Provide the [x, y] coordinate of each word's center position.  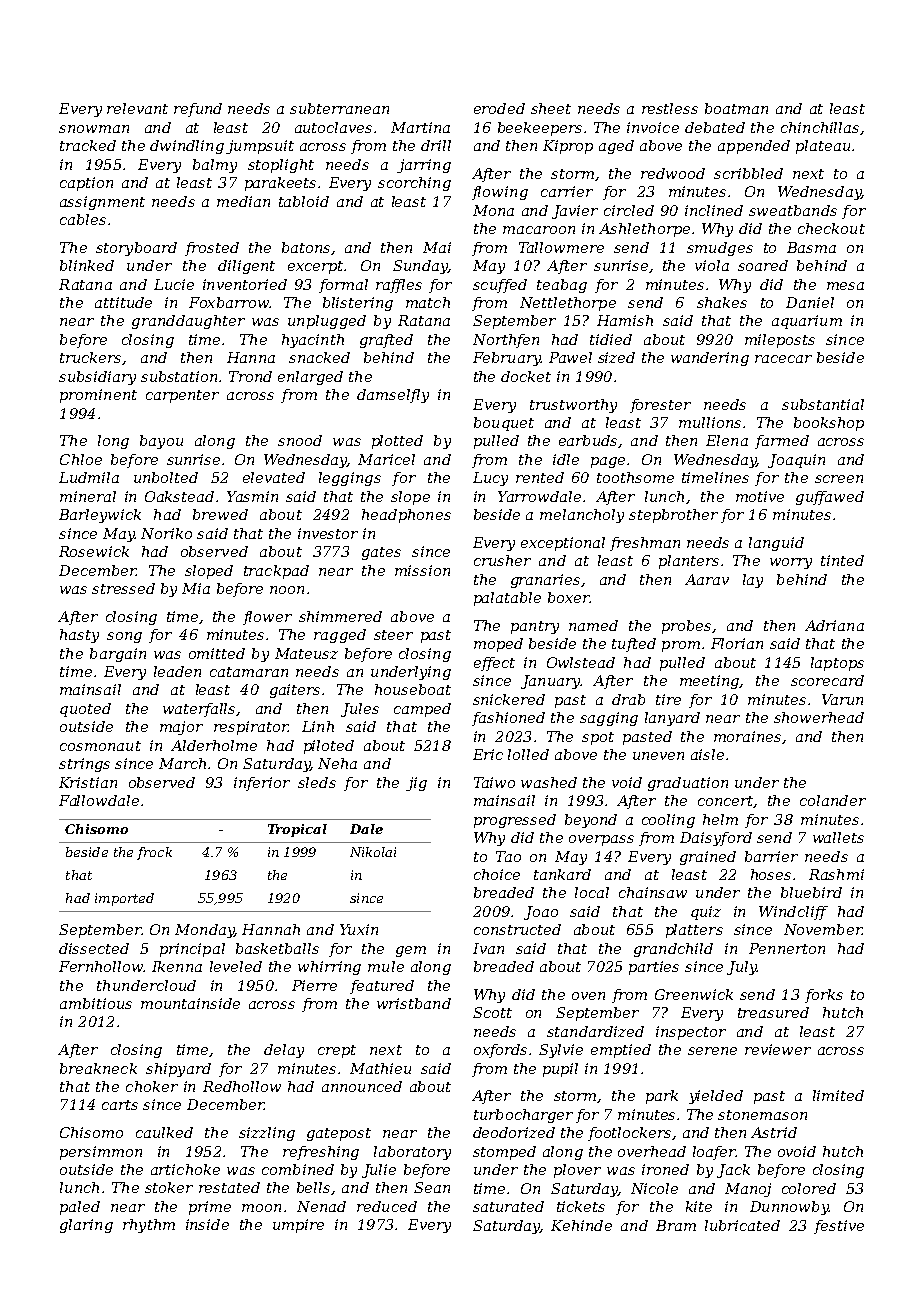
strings [84, 765]
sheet [551, 108]
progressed [515, 821]
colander [833, 800]
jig [416, 784]
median [243, 201]
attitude [123, 302]
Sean [432, 1187]
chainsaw [653, 892]
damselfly [393, 396]
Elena [727, 440]
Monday [205, 931]
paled [80, 1208]
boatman [736, 108]
